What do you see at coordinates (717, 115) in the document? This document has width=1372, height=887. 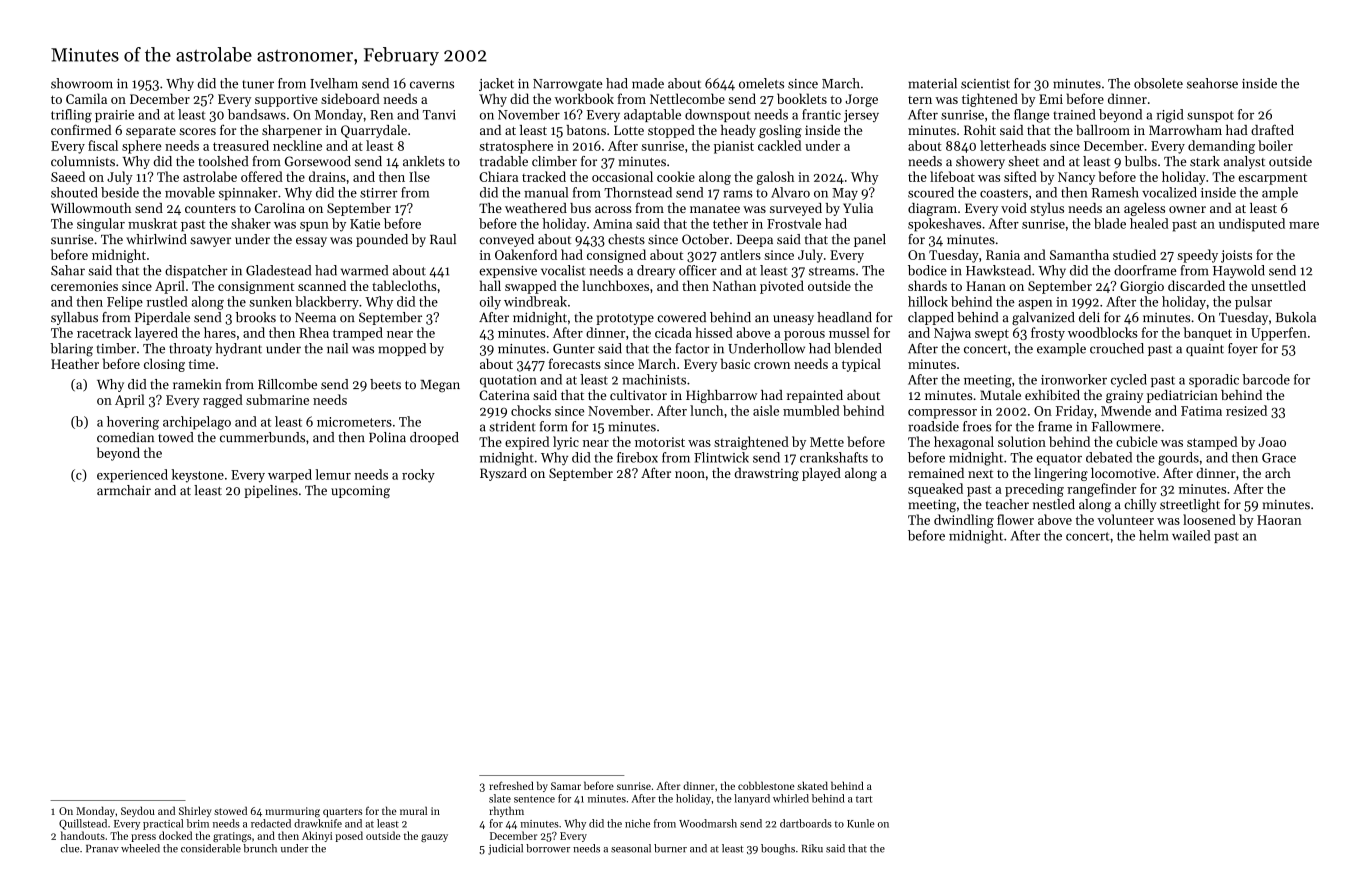 I see `downspout` at bounding box center [717, 115].
